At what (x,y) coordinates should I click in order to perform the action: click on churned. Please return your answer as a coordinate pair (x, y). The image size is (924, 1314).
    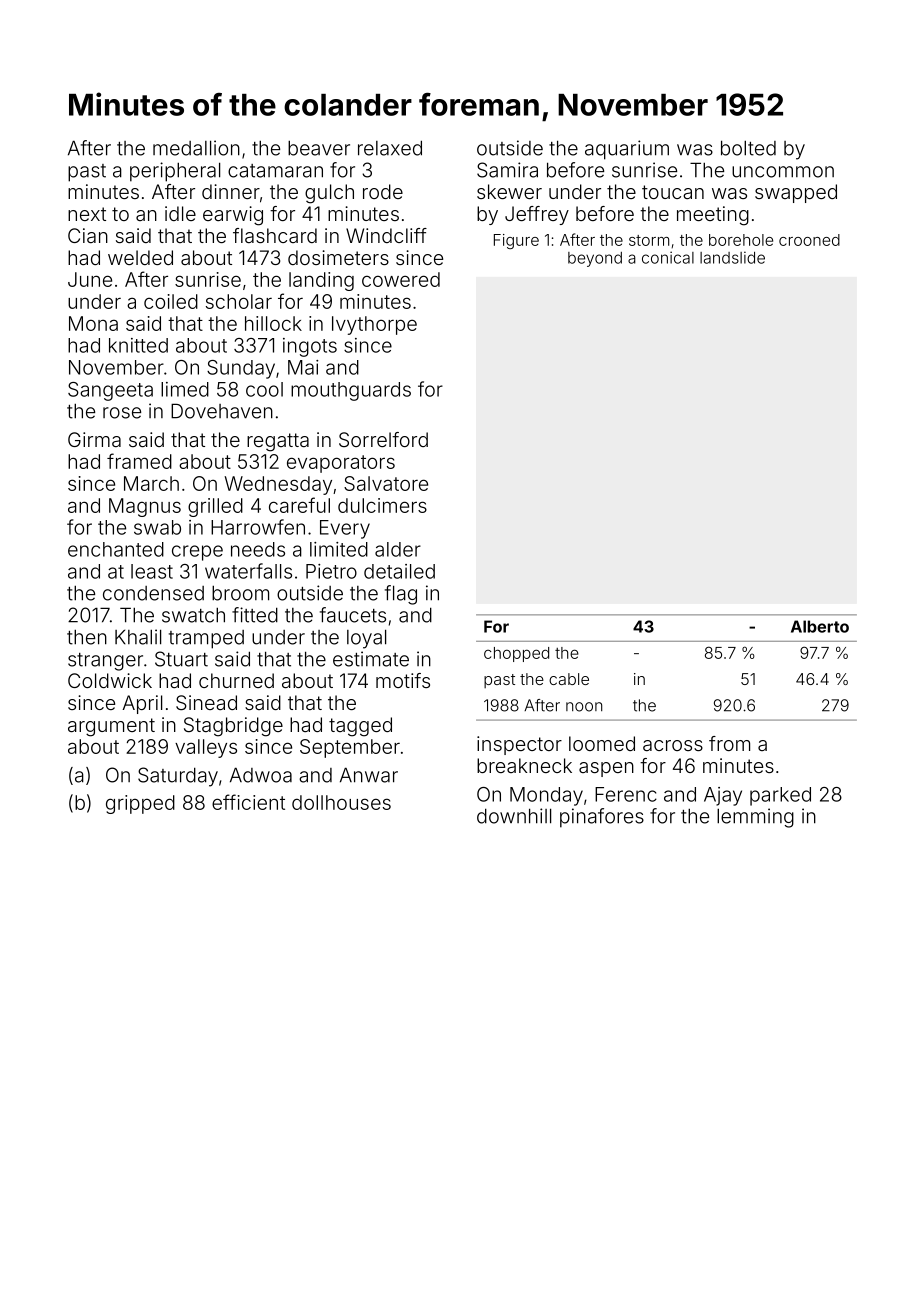
    Looking at the image, I should click on (236, 680).
